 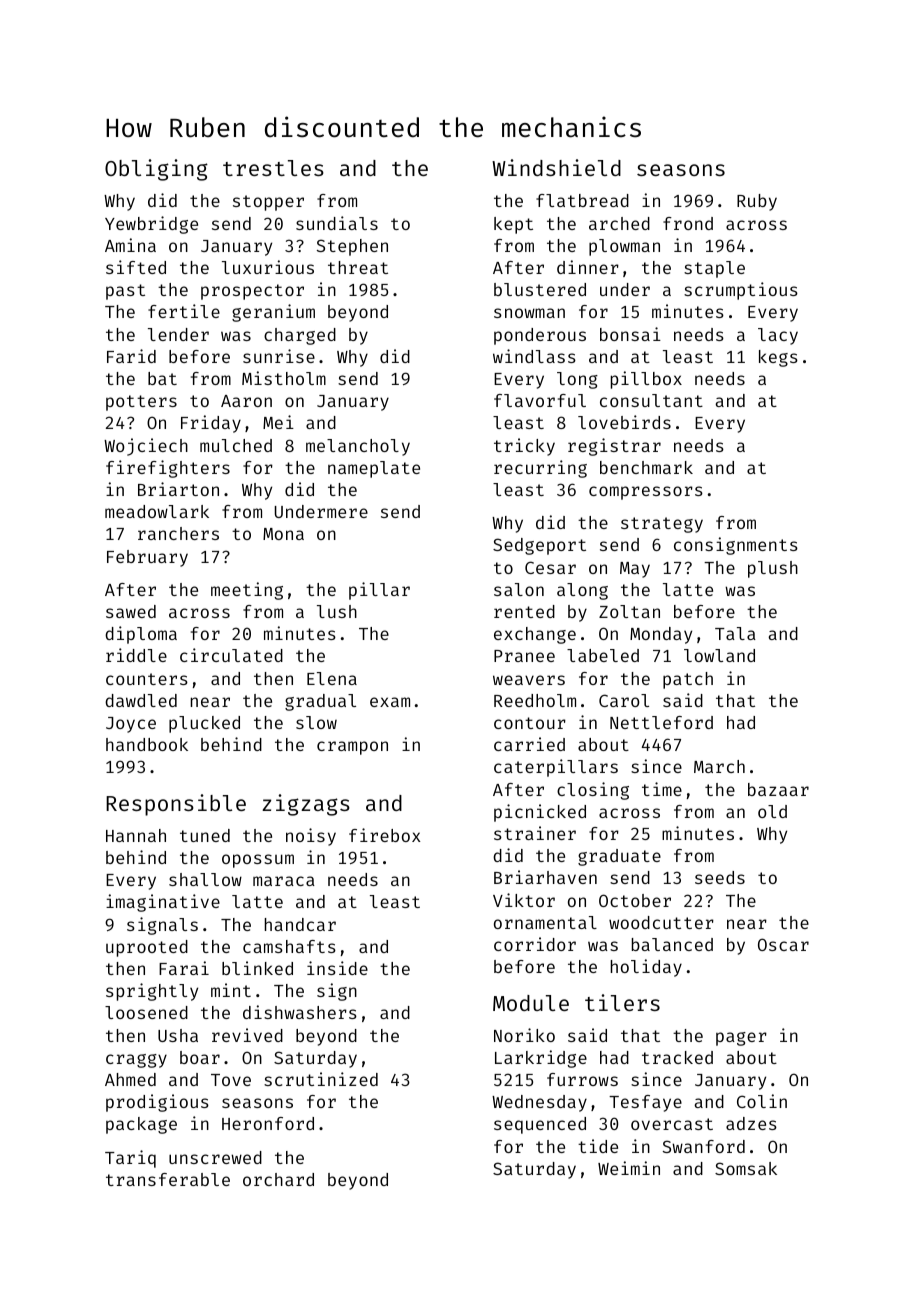 I want to click on graduate, so click(x=619, y=857).
